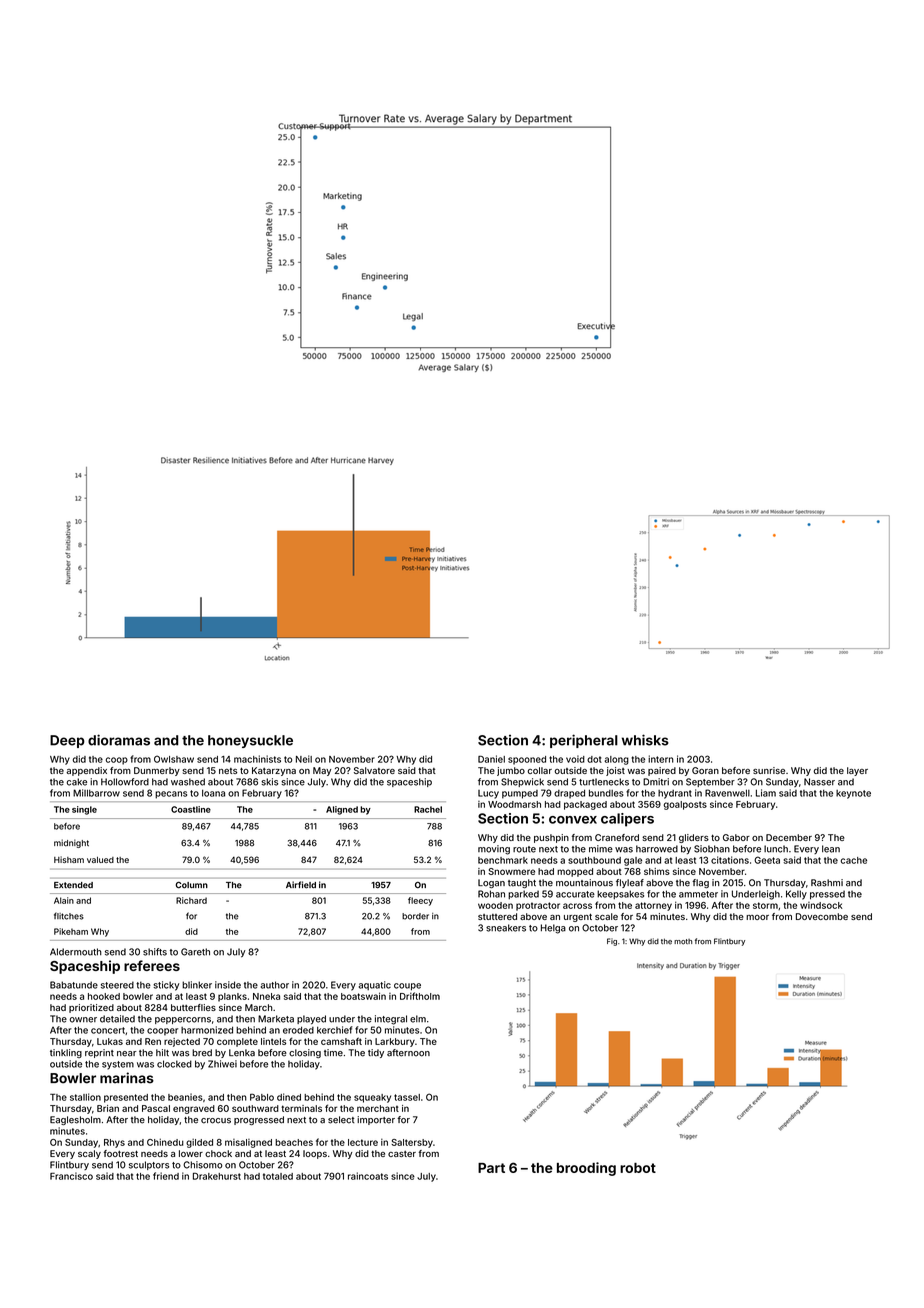 The height and width of the document is (1308, 924). Describe the element at coordinates (191, 1153) in the document. I see `lower` at that location.
